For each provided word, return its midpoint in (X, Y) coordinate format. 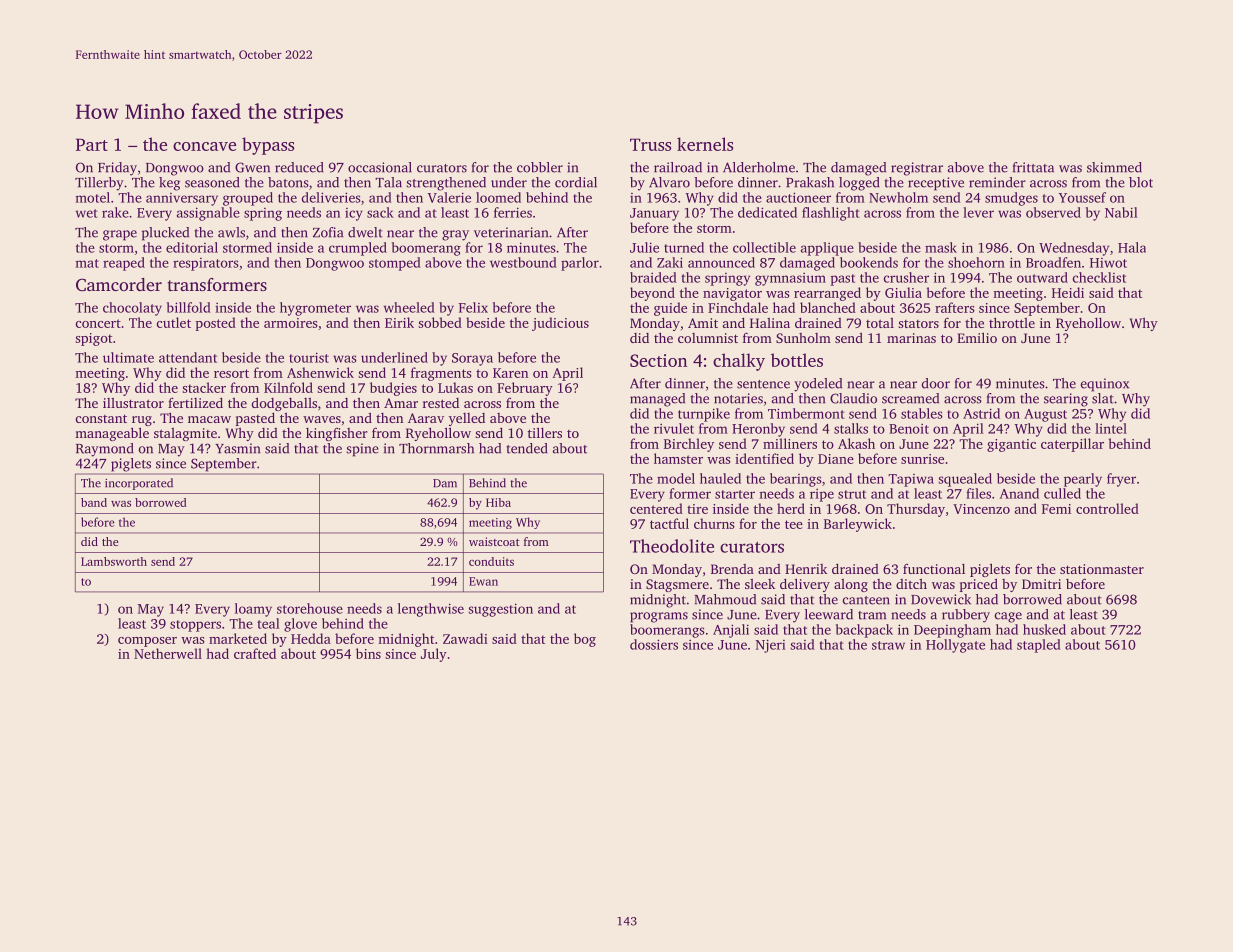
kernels (705, 144)
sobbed (440, 322)
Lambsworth (114, 561)
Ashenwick (320, 372)
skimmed (1114, 167)
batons (288, 182)
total (880, 323)
